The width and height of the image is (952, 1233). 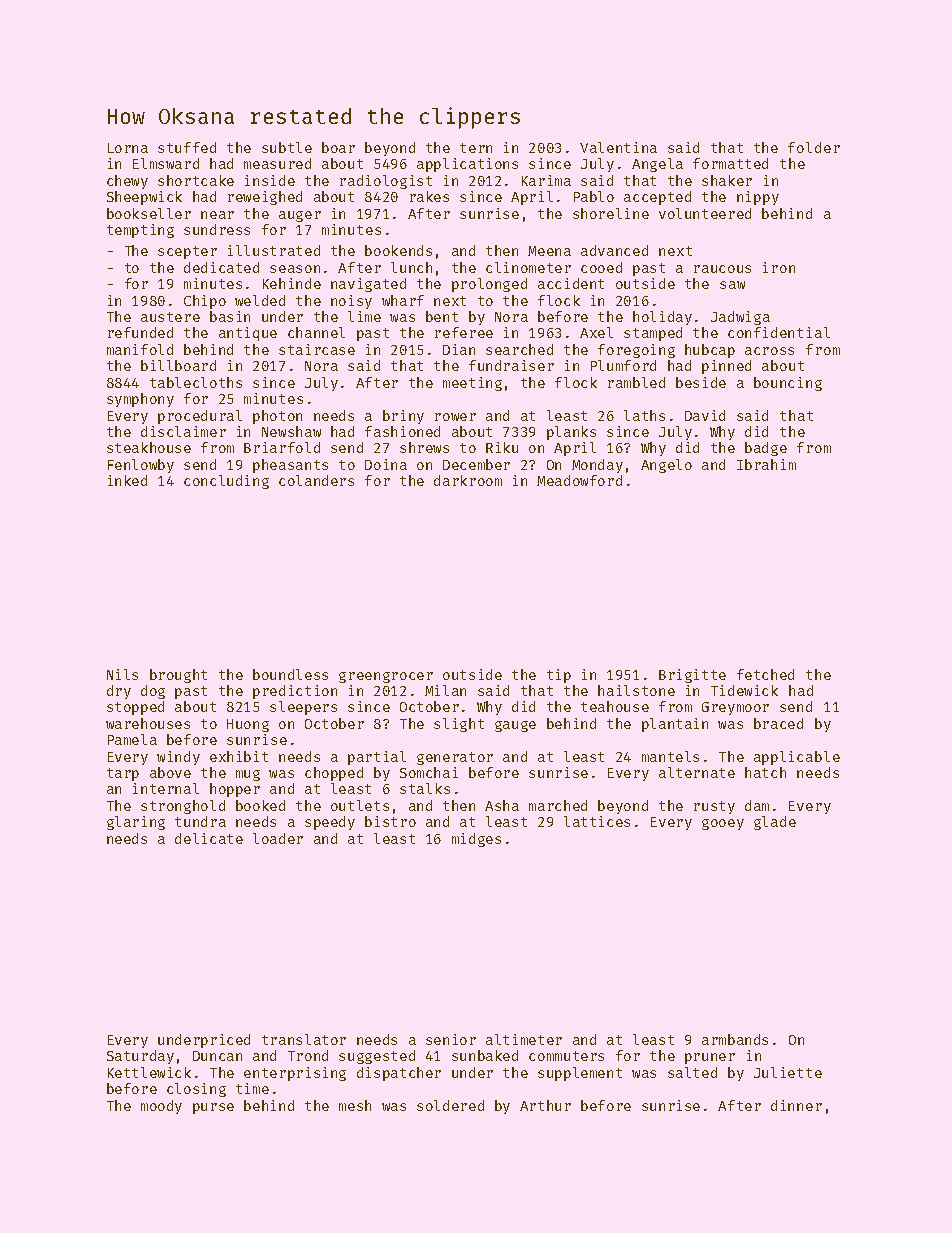 What do you see at coordinates (278, 838) in the image?
I see `loader` at bounding box center [278, 838].
